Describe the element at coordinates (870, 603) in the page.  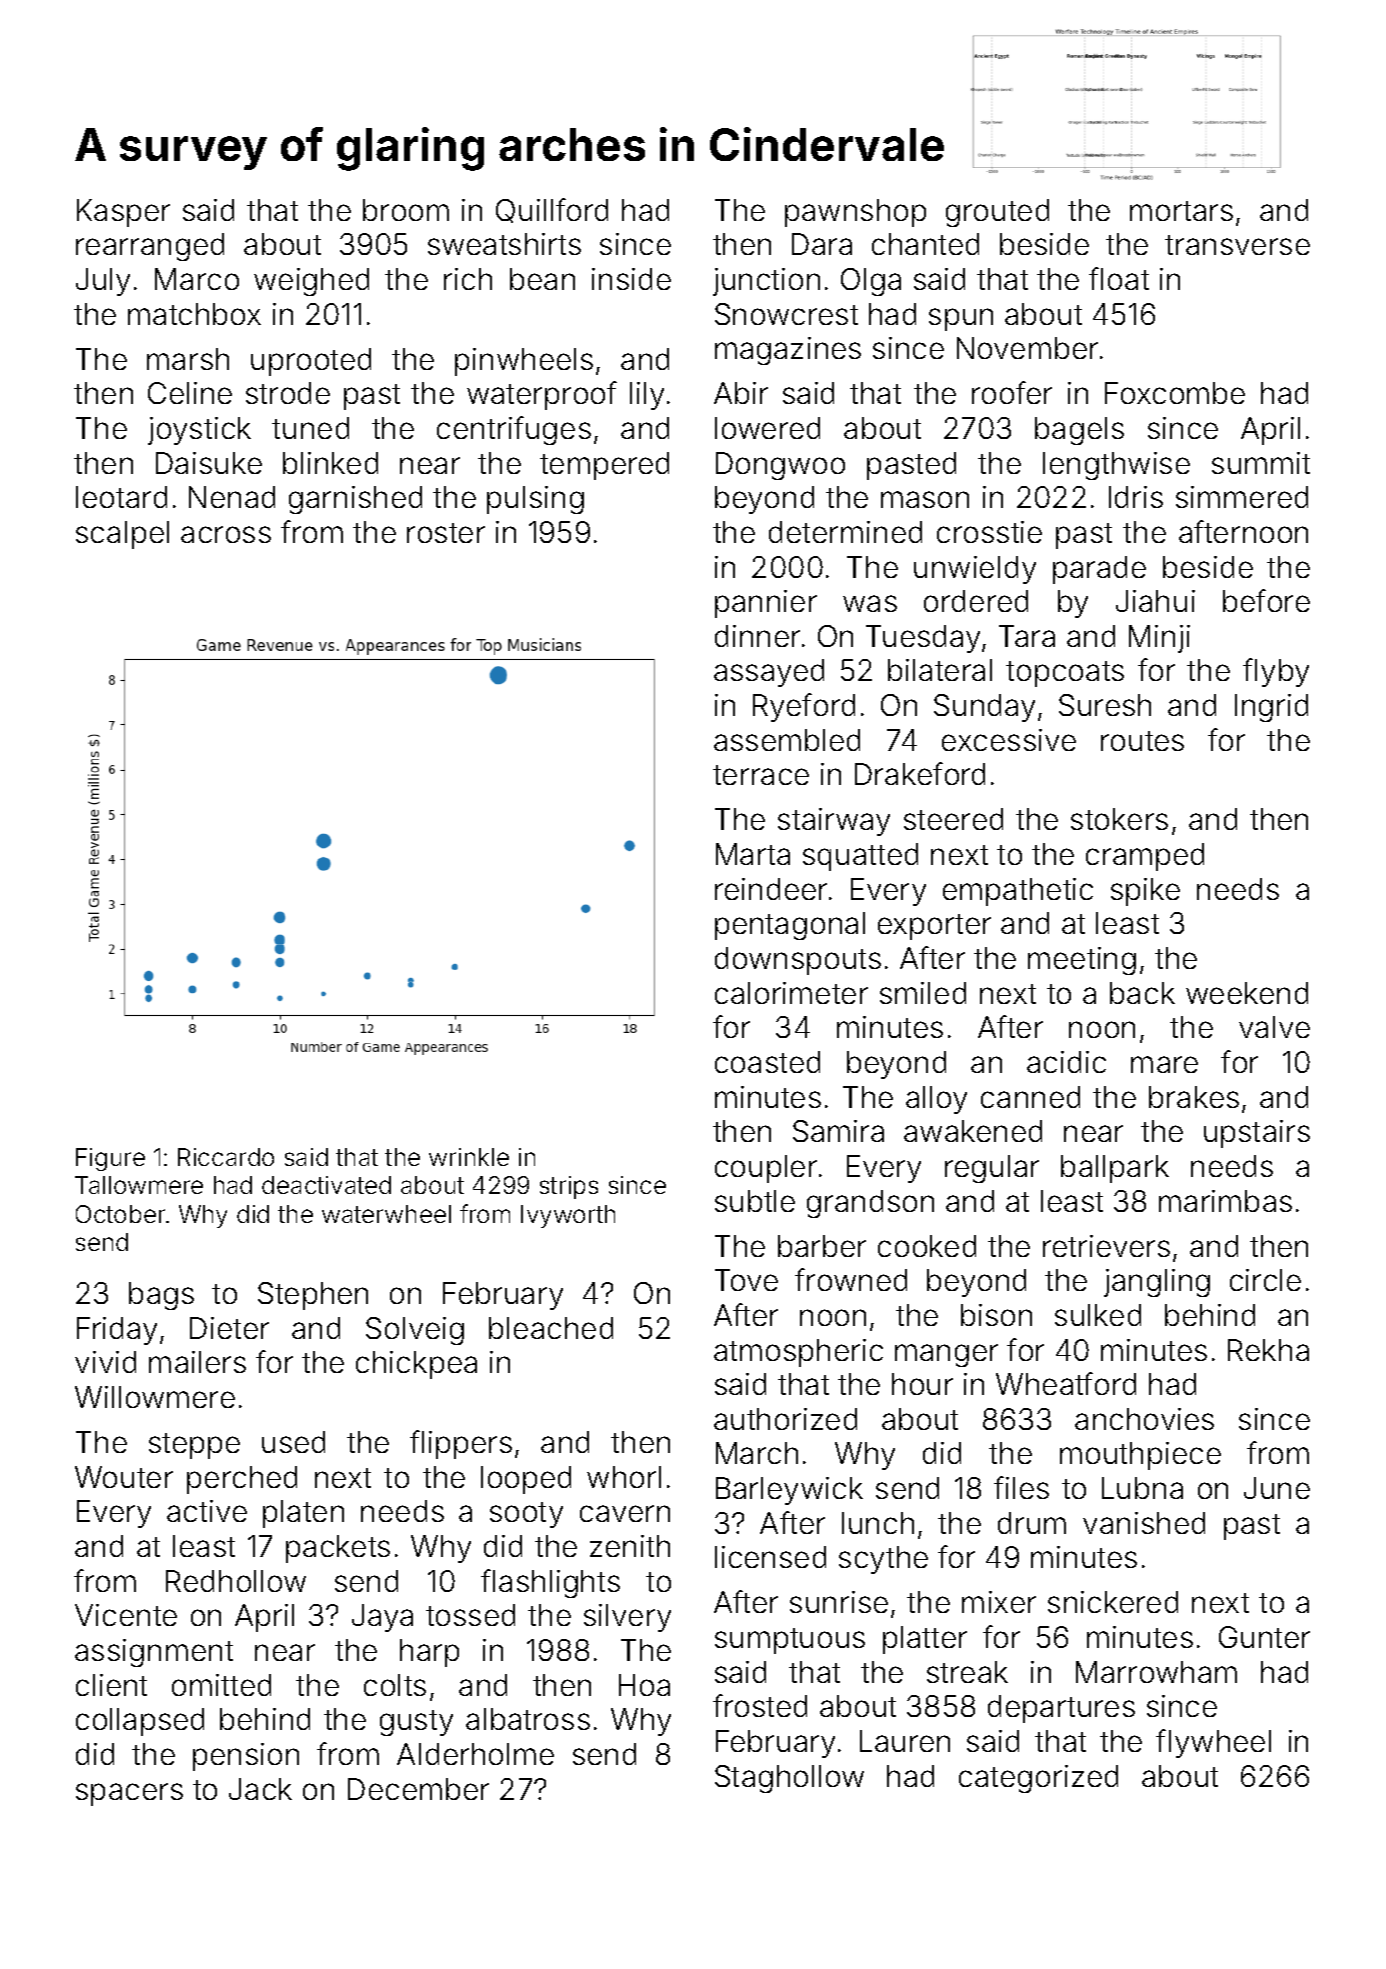
I see `was` at that location.
